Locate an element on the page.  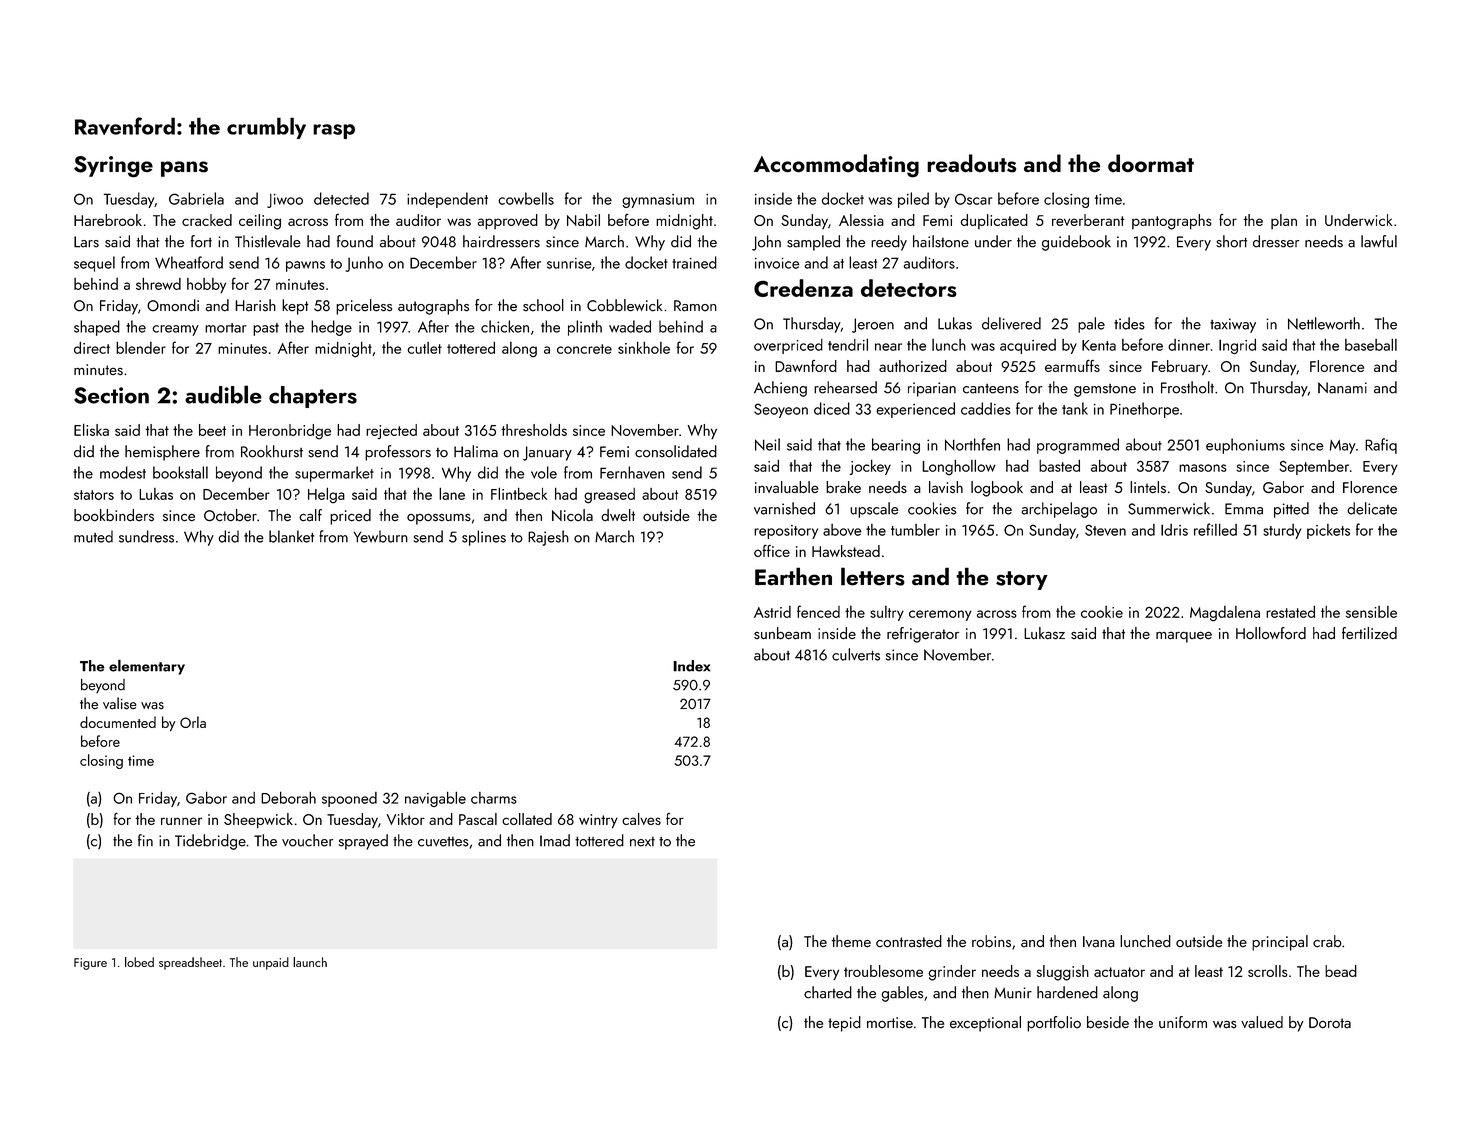
brake is located at coordinates (843, 487).
